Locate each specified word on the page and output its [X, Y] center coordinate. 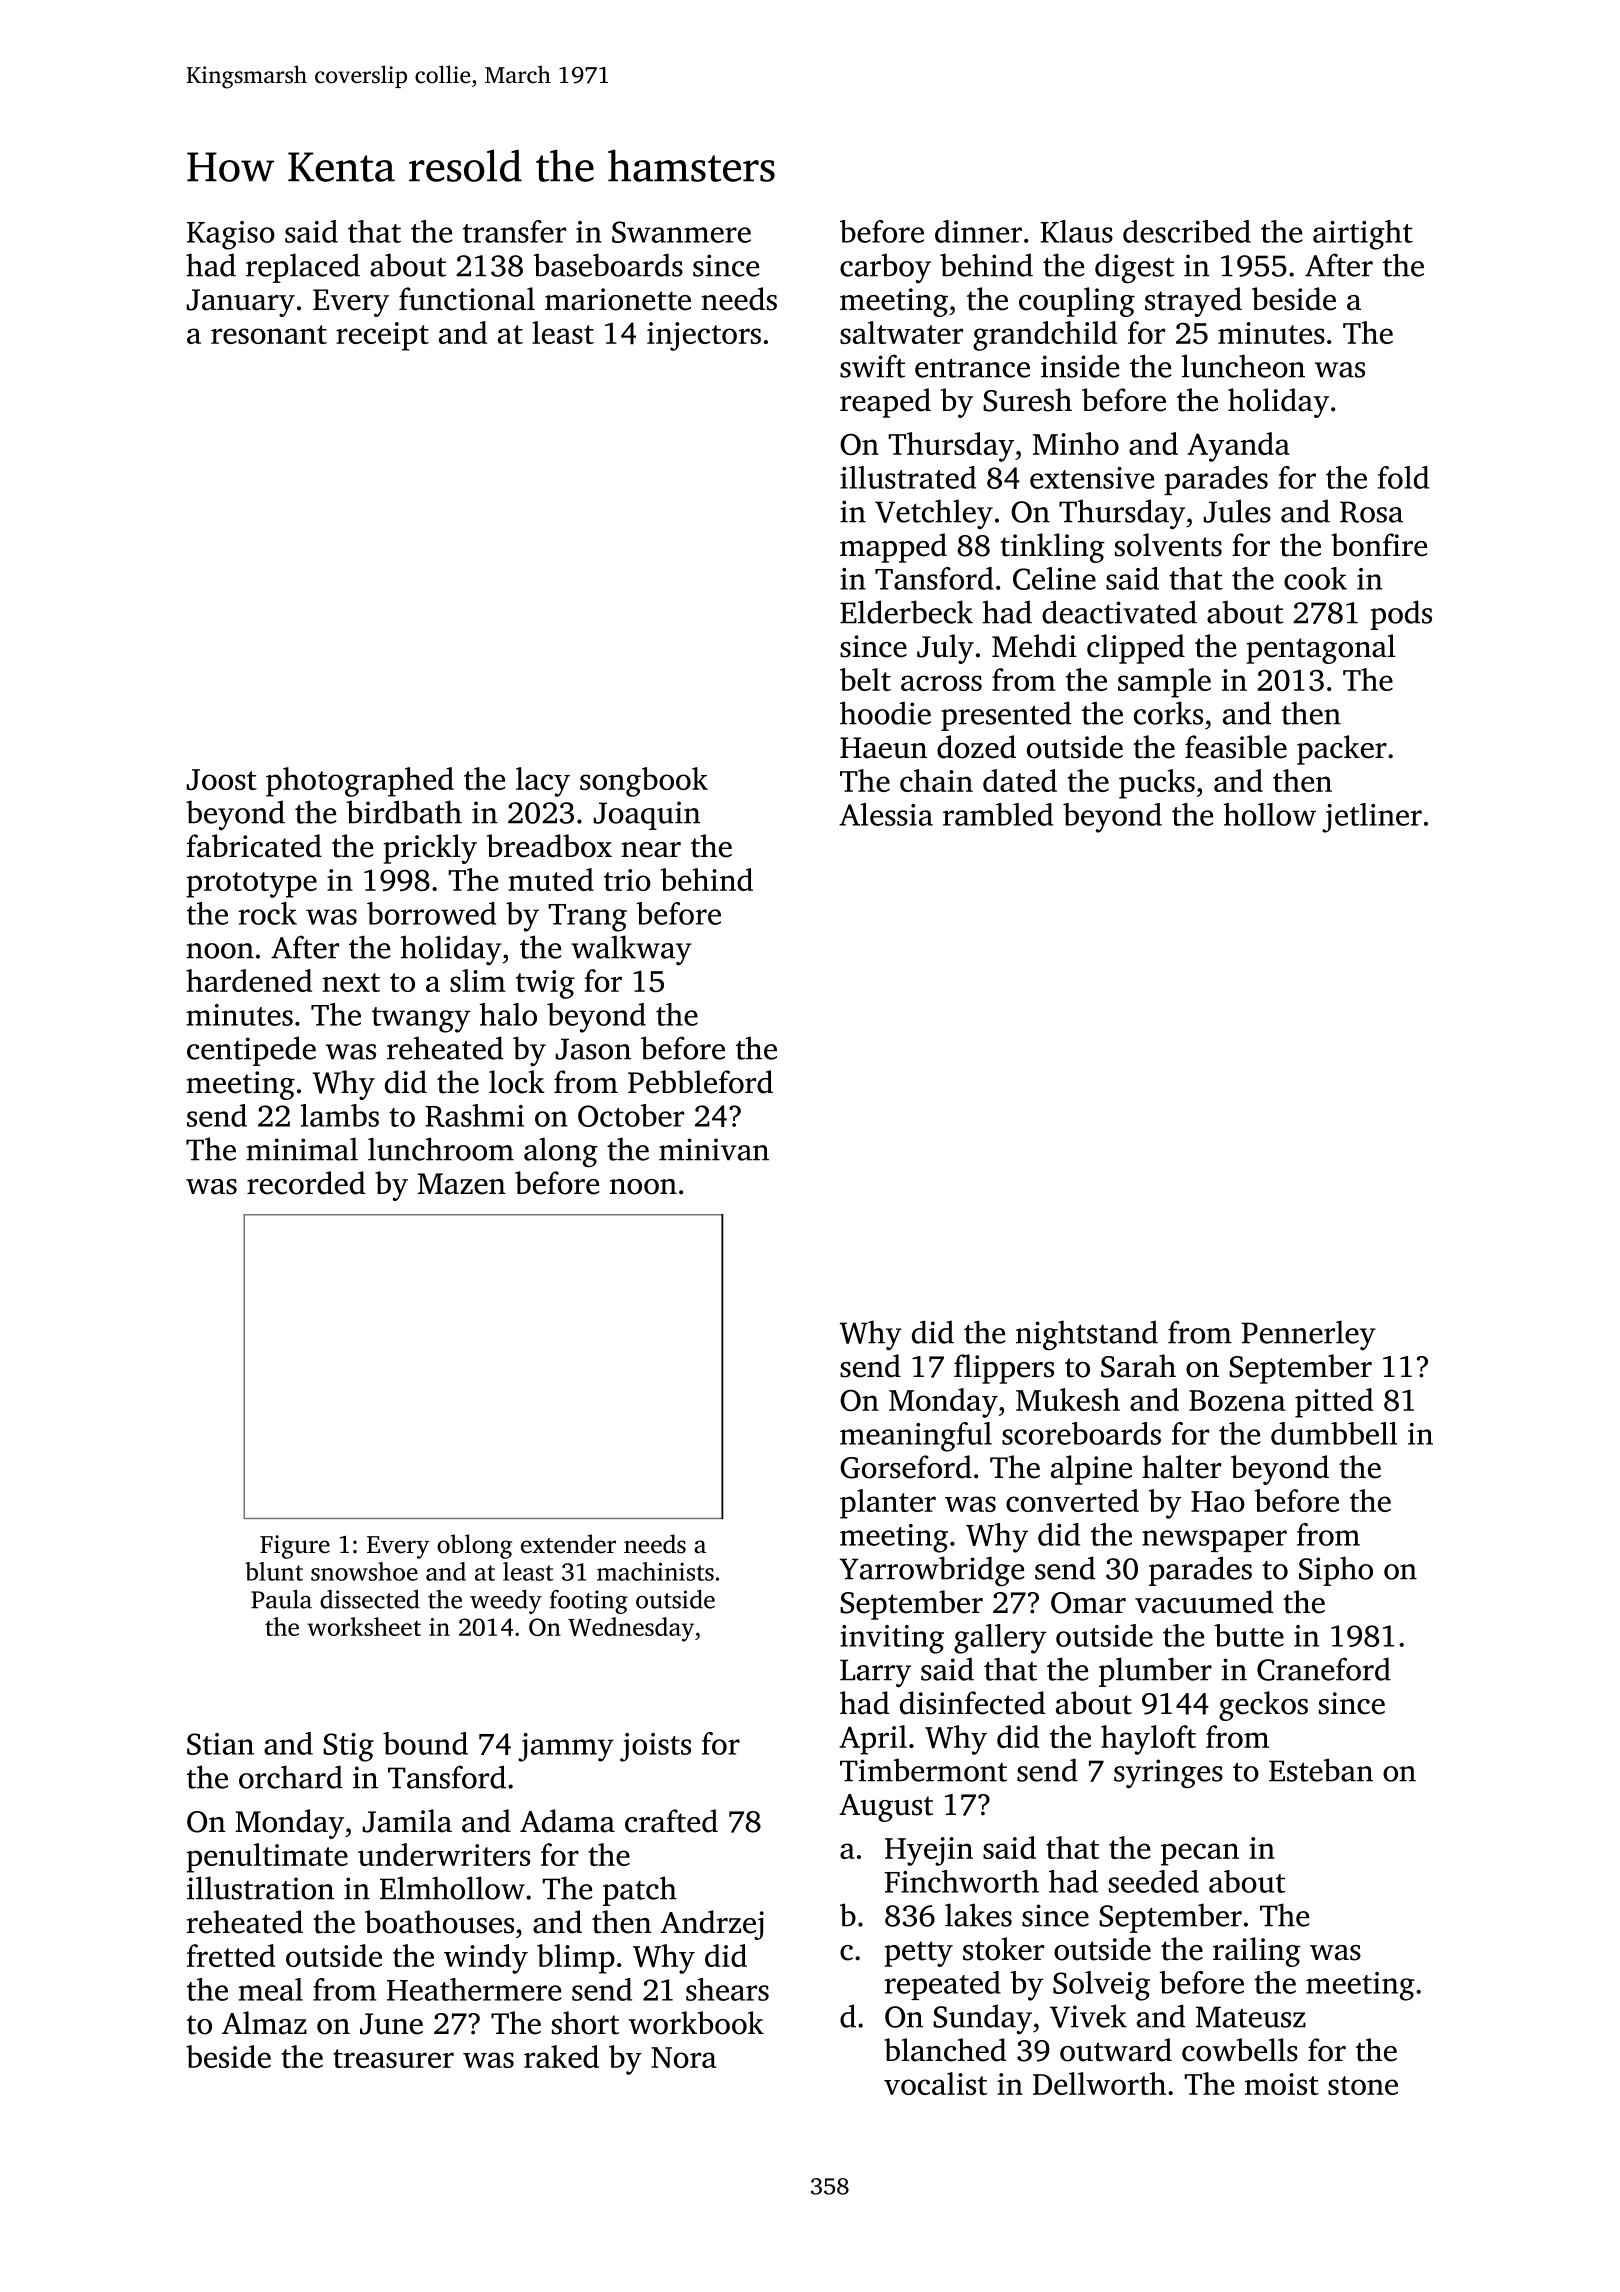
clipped [1136, 649]
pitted [1334, 1403]
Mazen [461, 1184]
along [561, 1152]
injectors [704, 336]
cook [1315, 578]
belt [865, 679]
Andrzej [712, 1925]
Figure [295, 1547]
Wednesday [631, 1629]
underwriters [444, 1854]
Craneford [1324, 1669]
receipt [382, 336]
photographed [360, 782]
